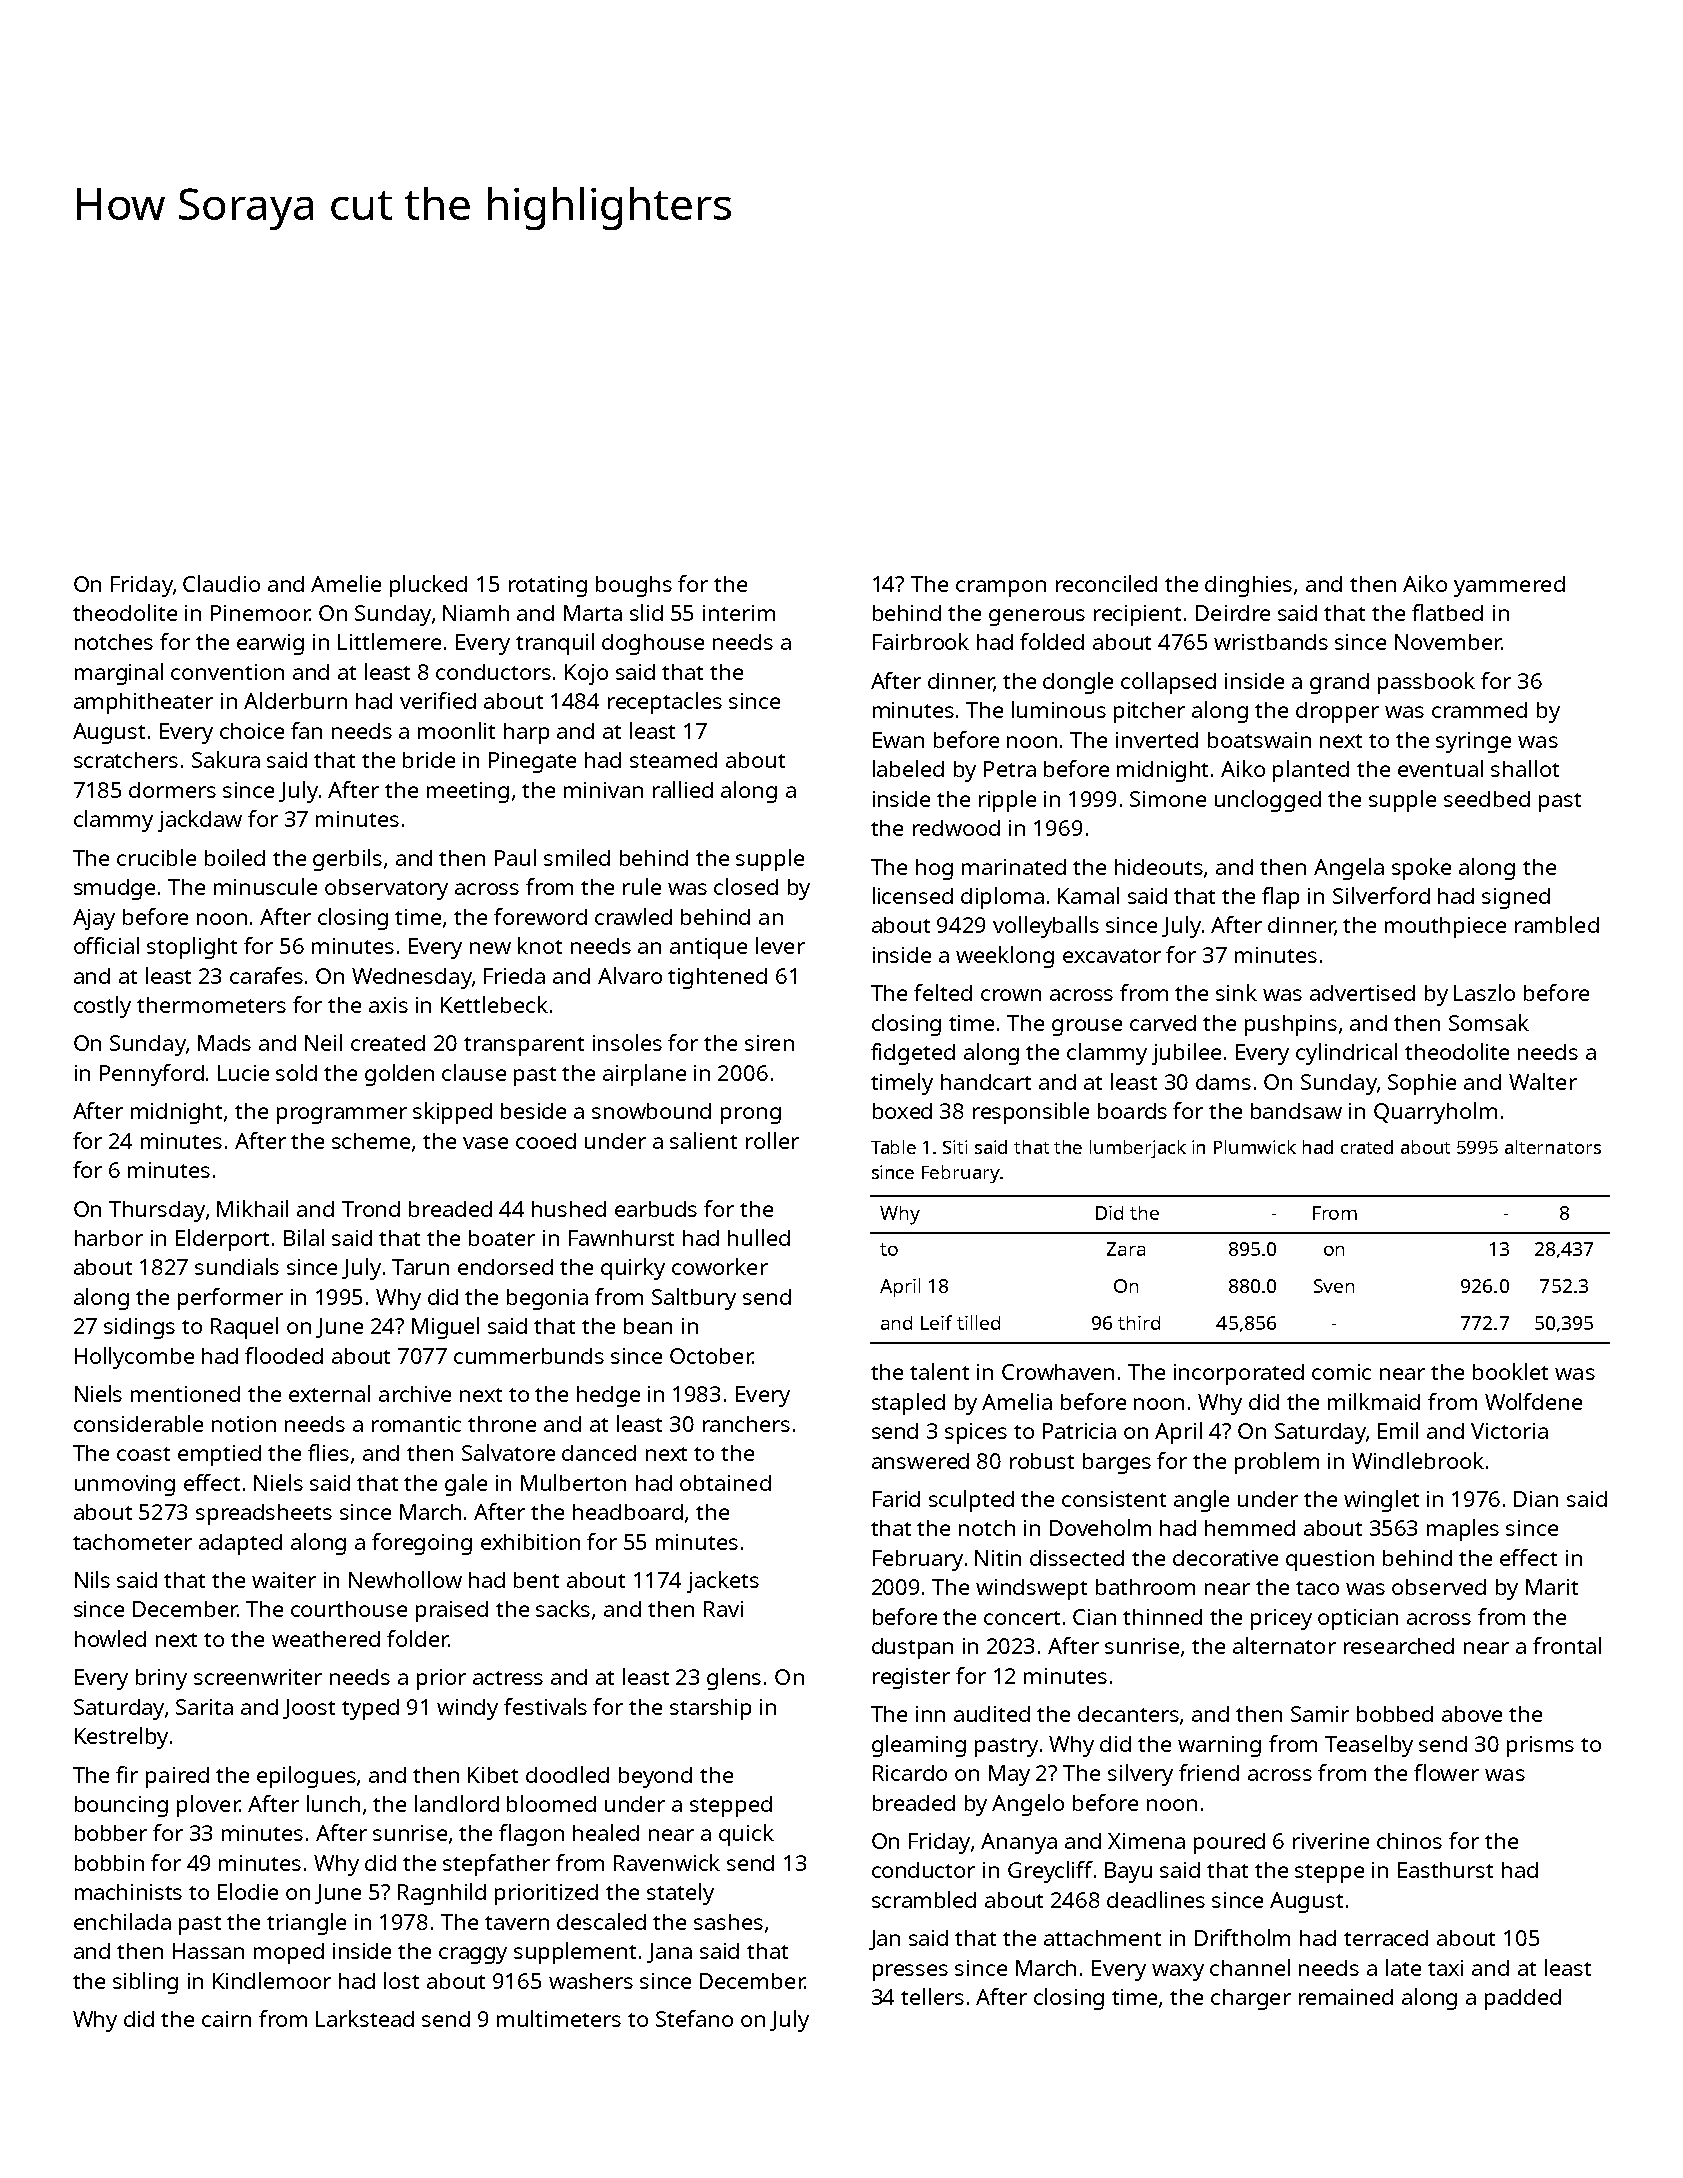  Describe the element at coordinates (759, 1237) in the page. I see `hulled` at that location.
